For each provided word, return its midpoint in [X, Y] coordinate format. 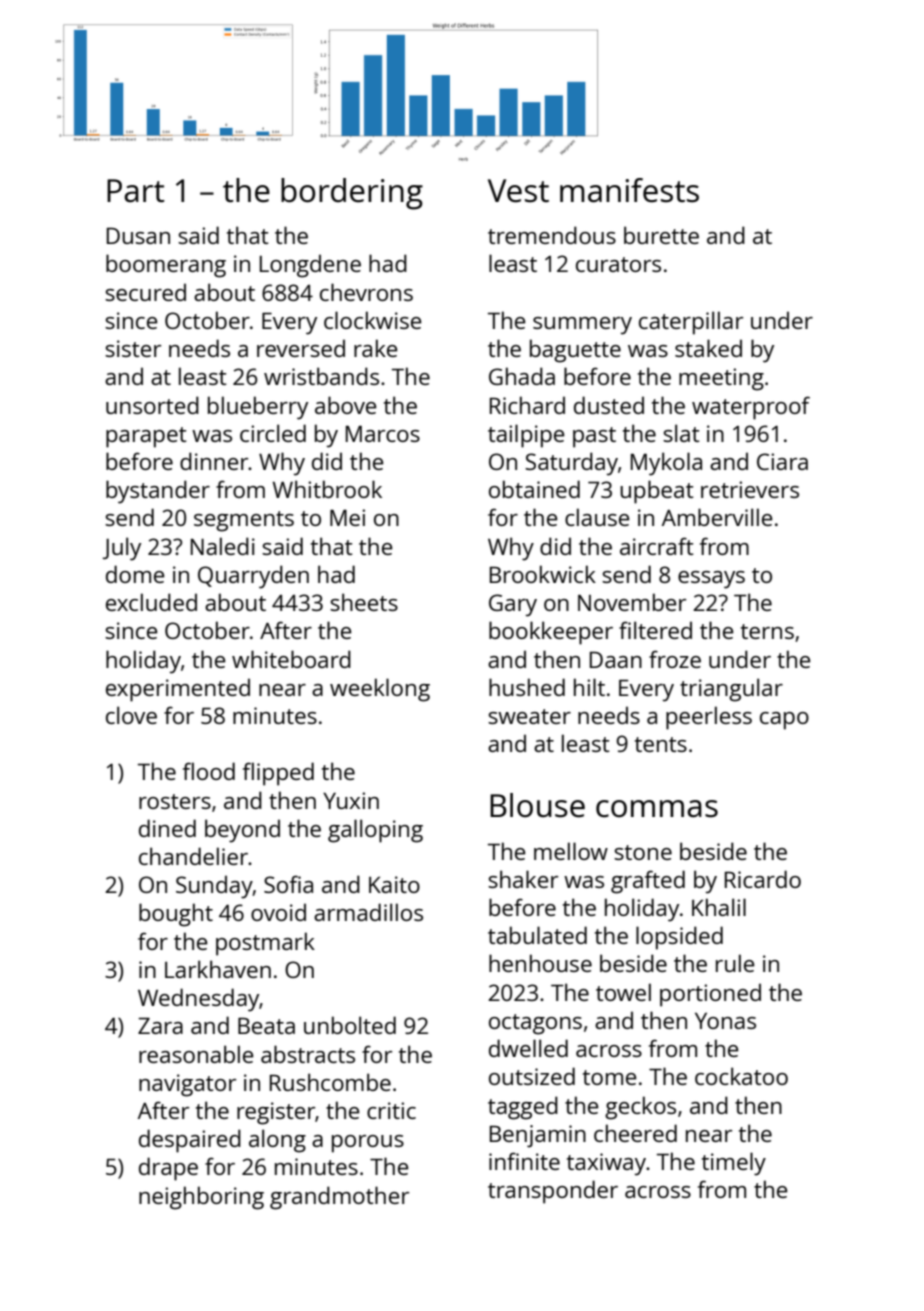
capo [784, 721]
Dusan [138, 235]
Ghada [522, 376]
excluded [151, 602]
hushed [527, 687]
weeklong [380, 690]
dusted [609, 405]
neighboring [201, 1198]
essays [711, 580]
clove [131, 715]
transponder [553, 1192]
